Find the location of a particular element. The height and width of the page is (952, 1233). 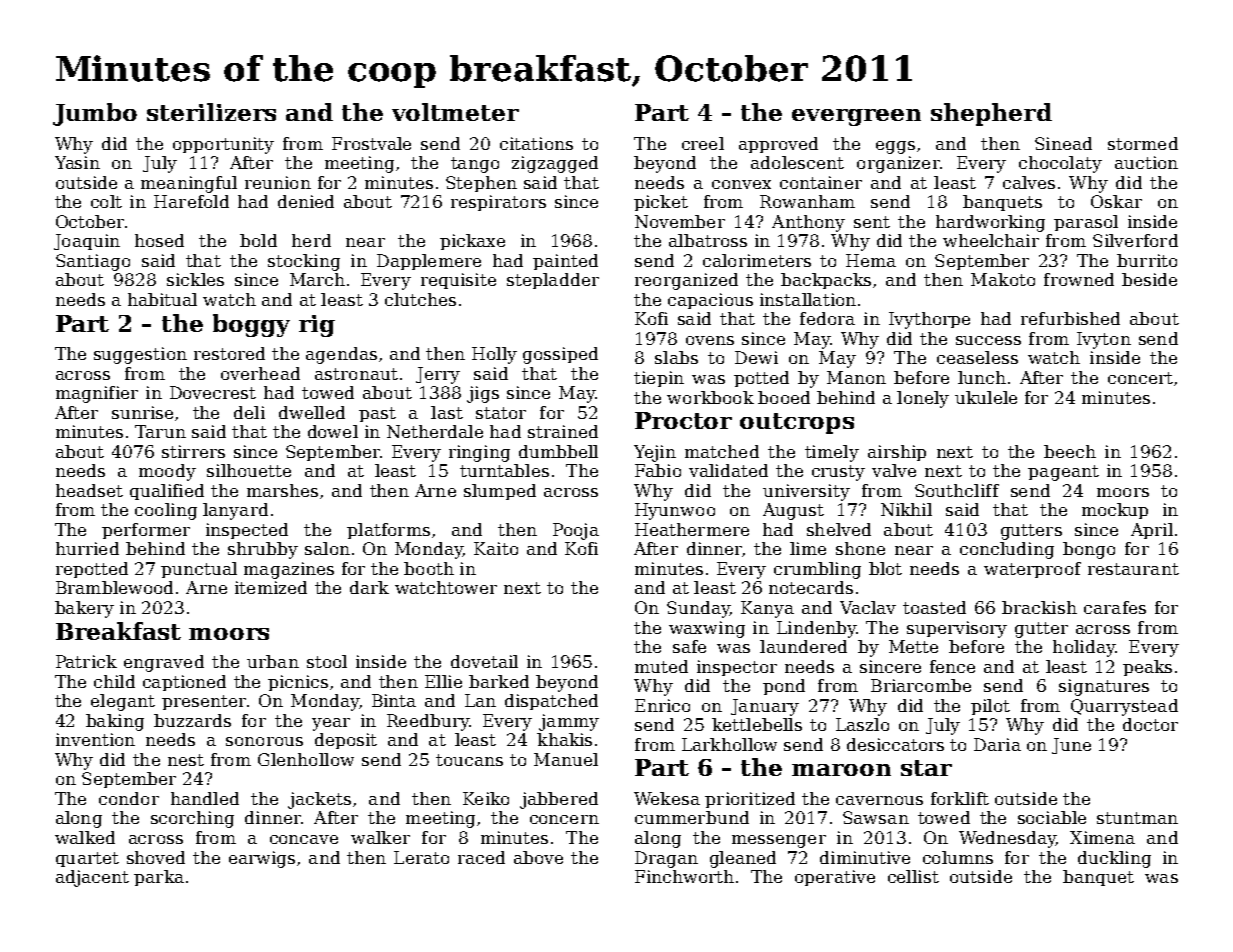

handled is located at coordinates (205, 798).
